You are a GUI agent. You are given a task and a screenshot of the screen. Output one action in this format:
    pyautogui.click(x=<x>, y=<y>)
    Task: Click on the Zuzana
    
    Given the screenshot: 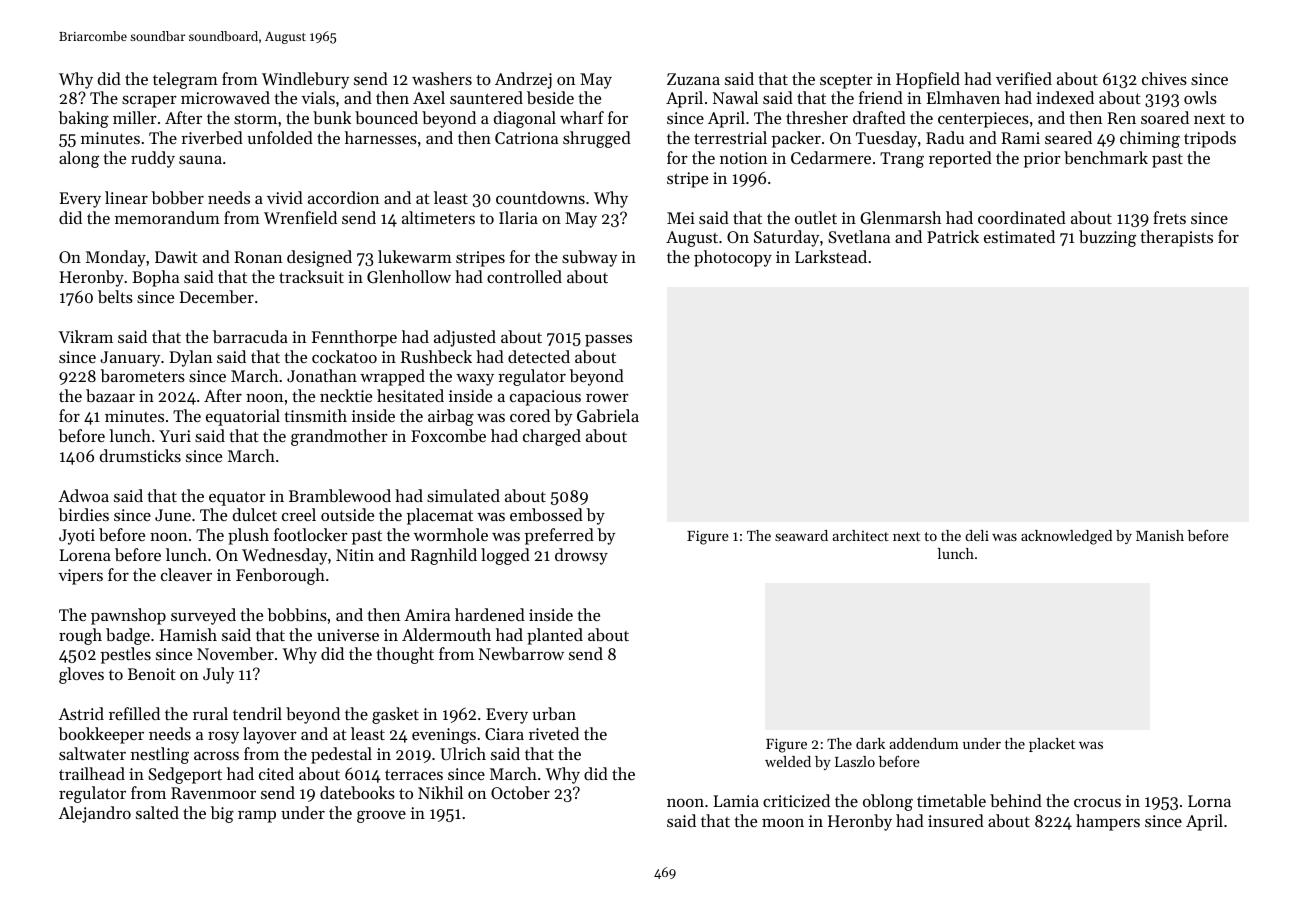 What is the action you would take?
    pyautogui.click(x=693, y=79)
